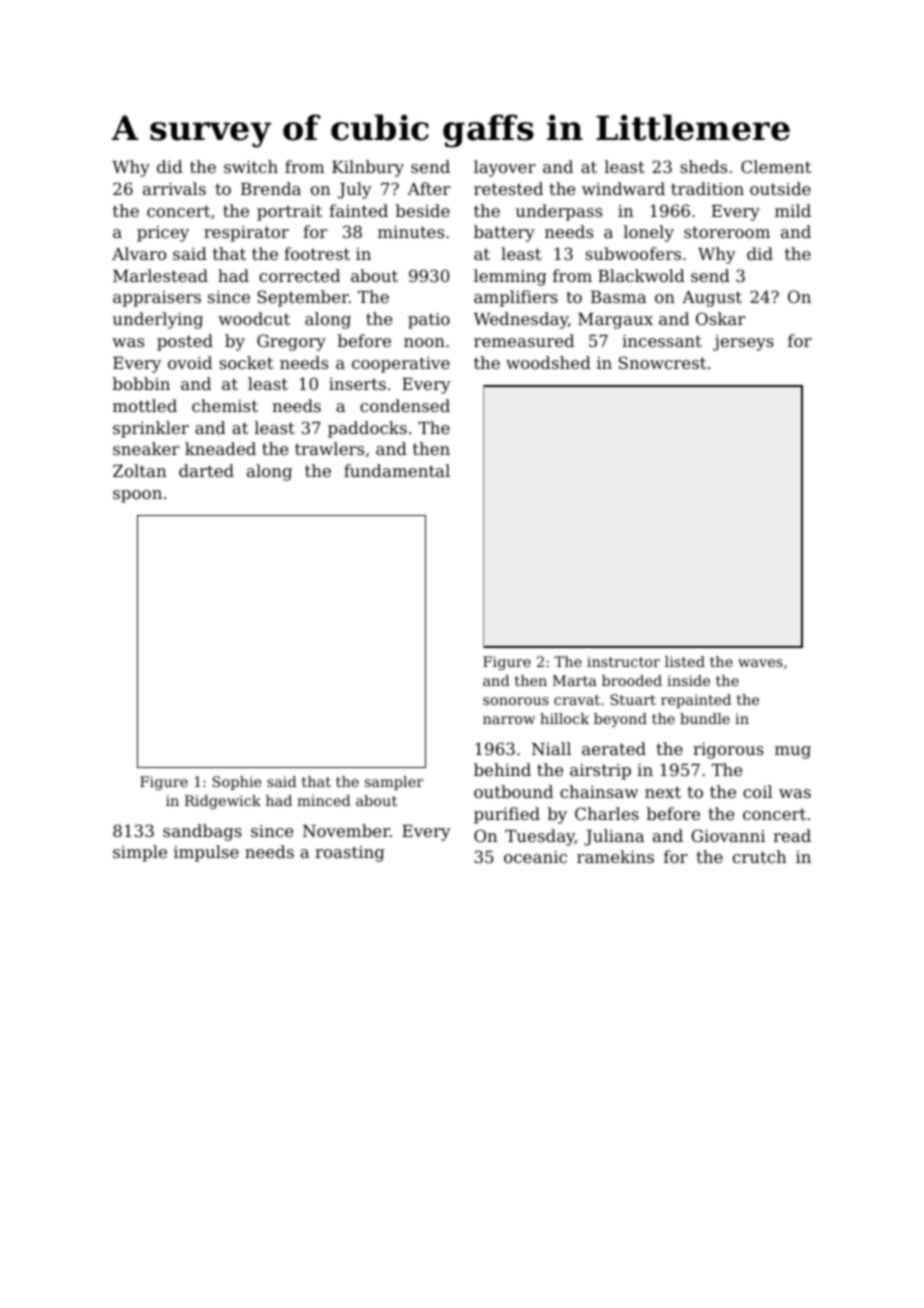  What do you see at coordinates (743, 343) in the screenshot?
I see `jerseys` at bounding box center [743, 343].
